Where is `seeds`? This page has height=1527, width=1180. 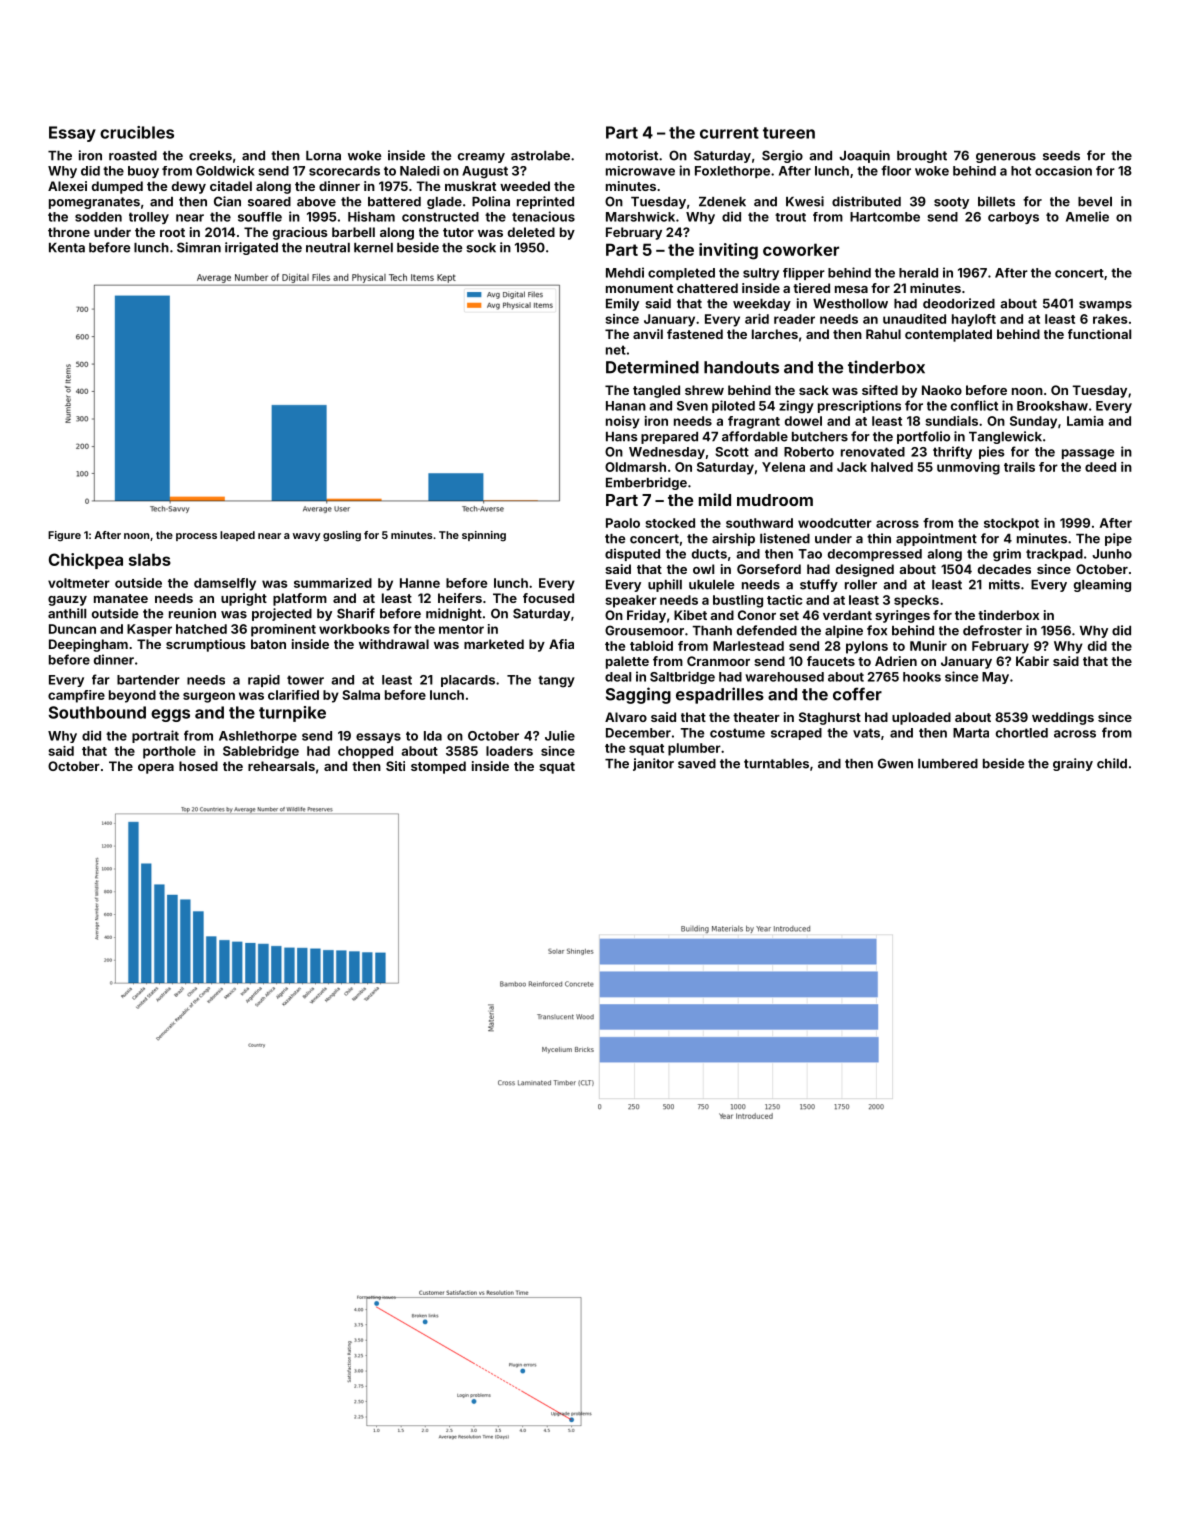
seeds is located at coordinates (1061, 156).
